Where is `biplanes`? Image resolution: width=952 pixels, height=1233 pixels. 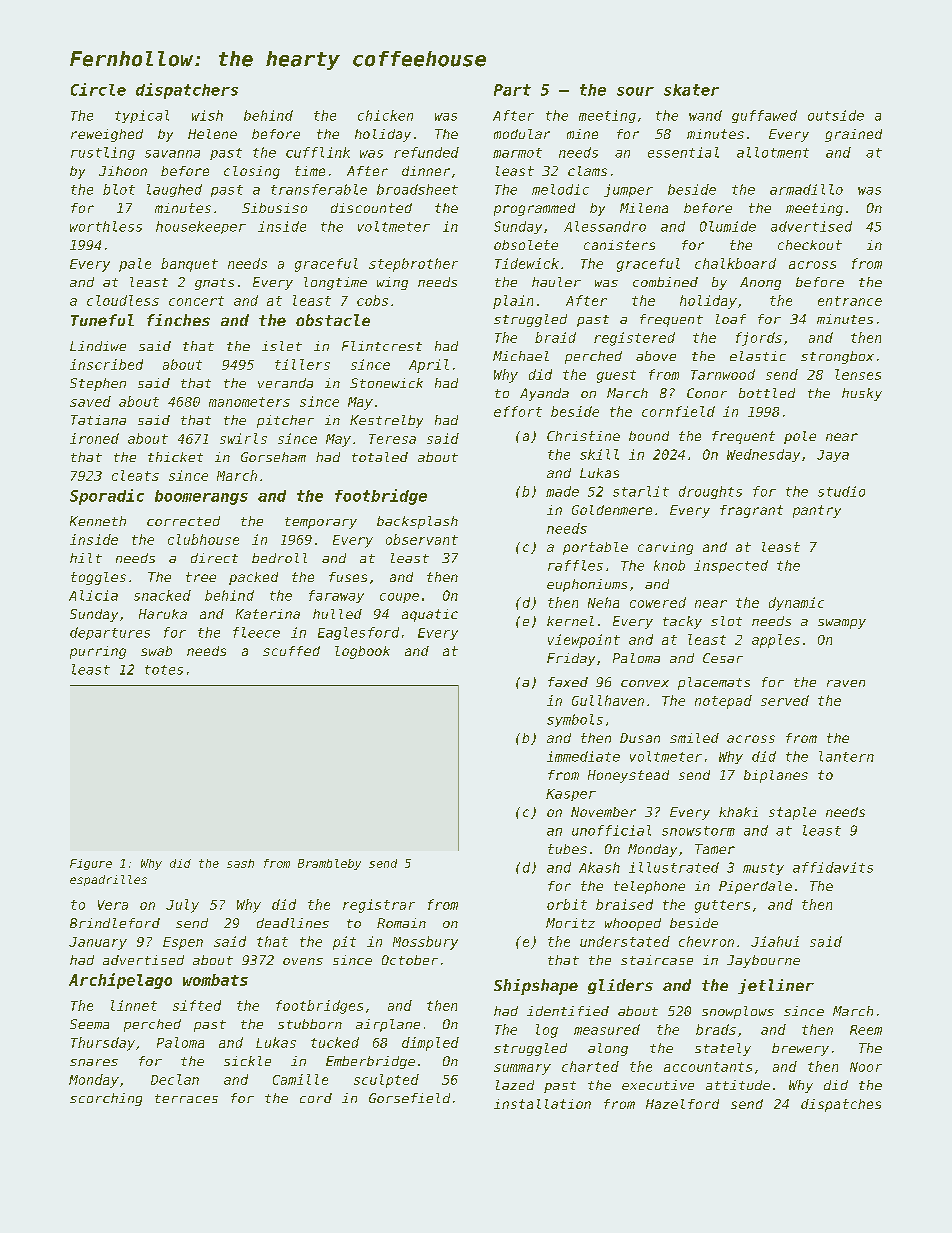 biplanes is located at coordinates (776, 776).
